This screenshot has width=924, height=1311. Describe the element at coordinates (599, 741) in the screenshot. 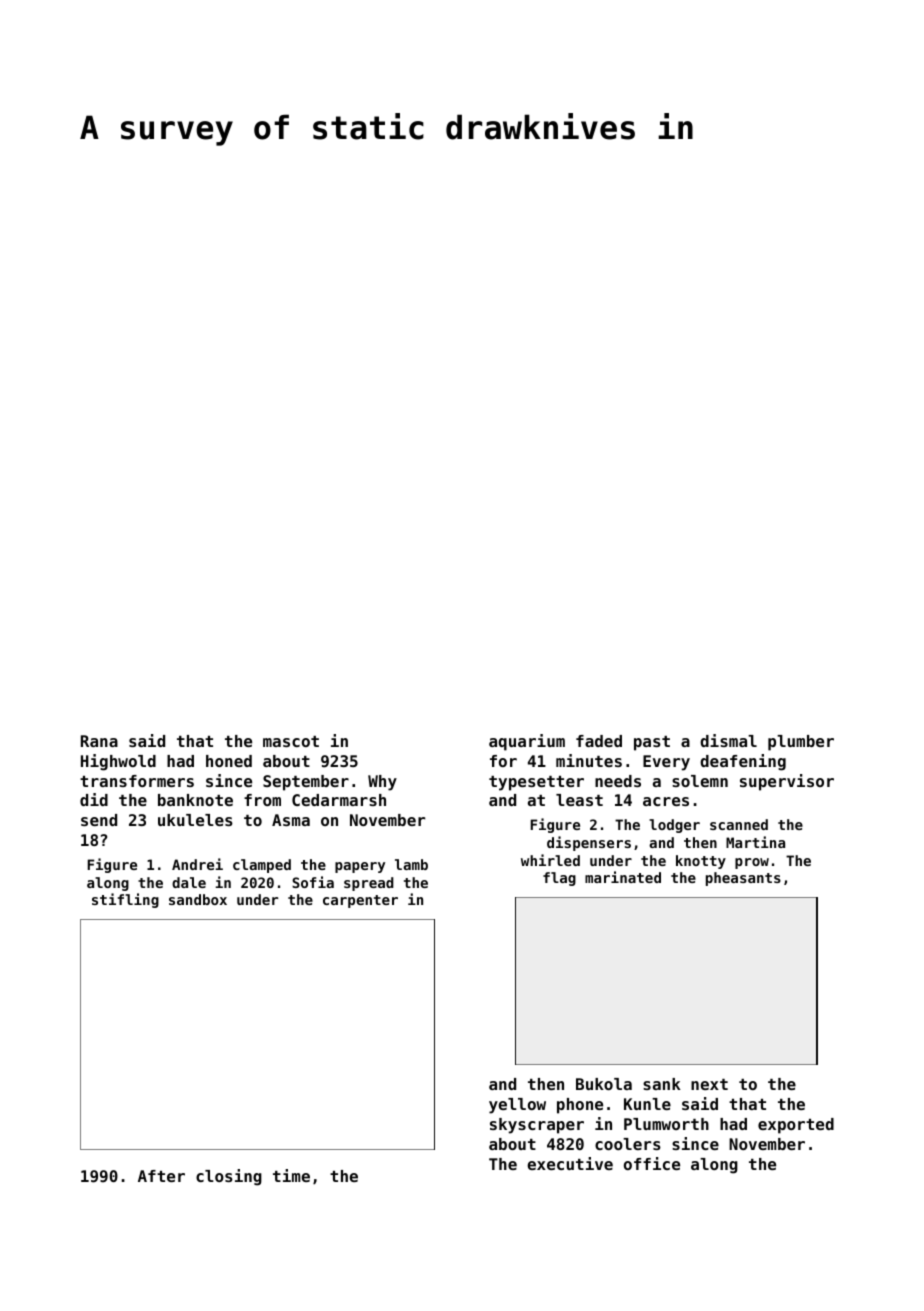

I see `faded` at that location.
